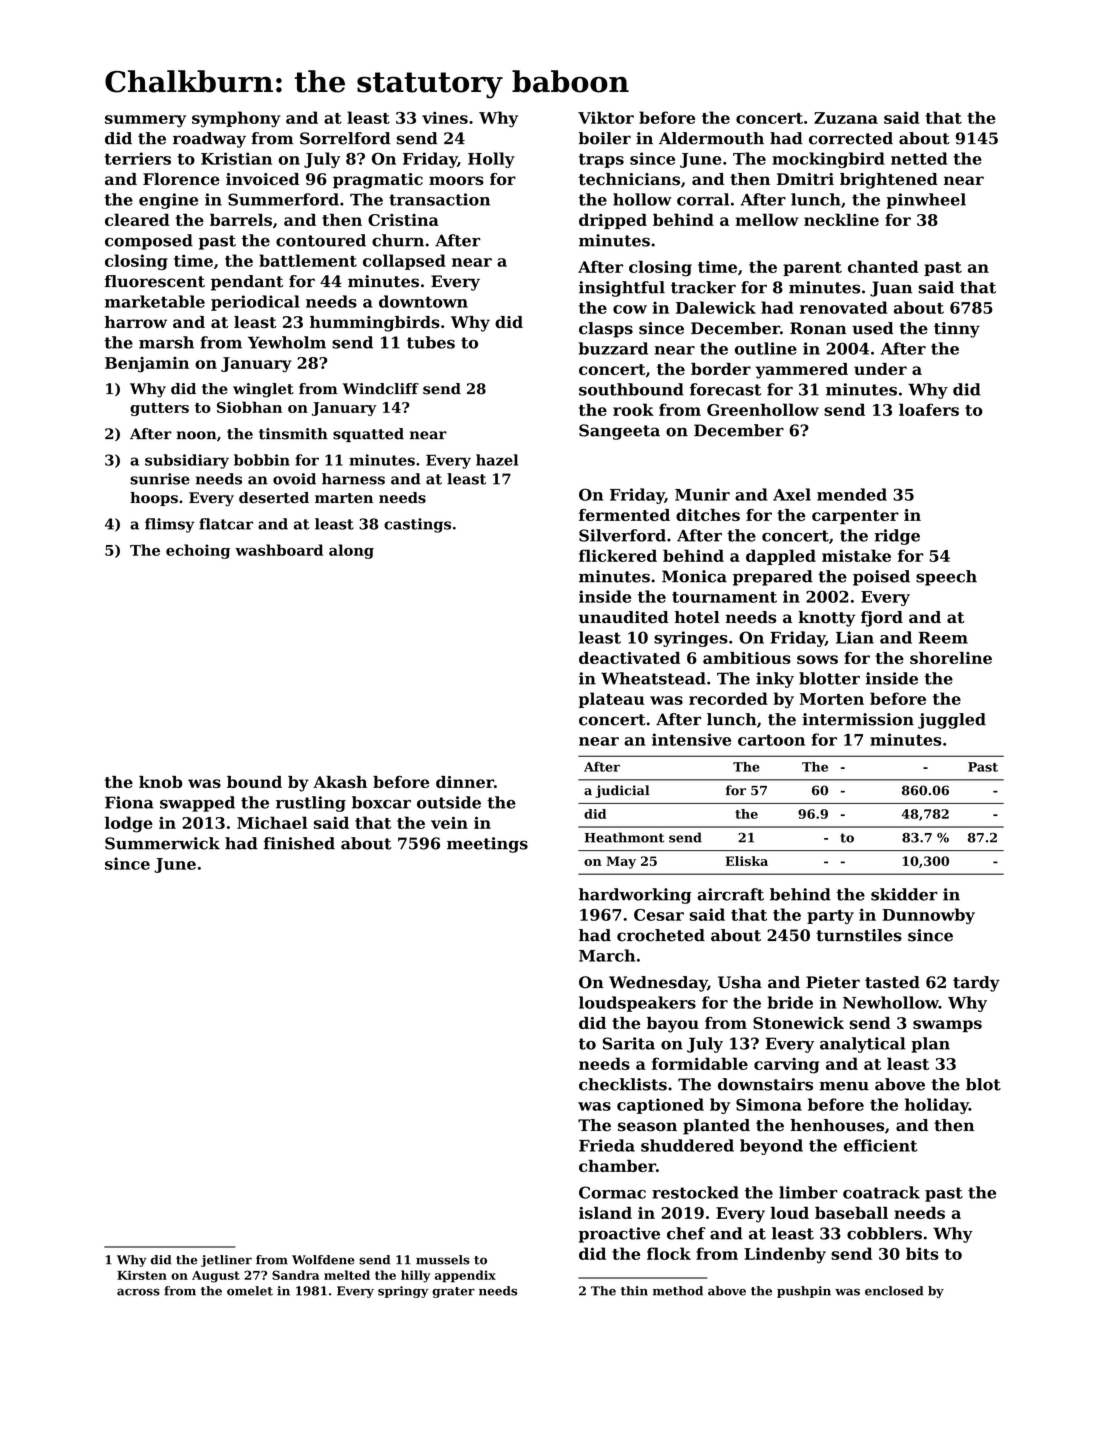 This screenshot has height=1433, width=1108. What do you see at coordinates (606, 330) in the screenshot?
I see `clasps` at bounding box center [606, 330].
